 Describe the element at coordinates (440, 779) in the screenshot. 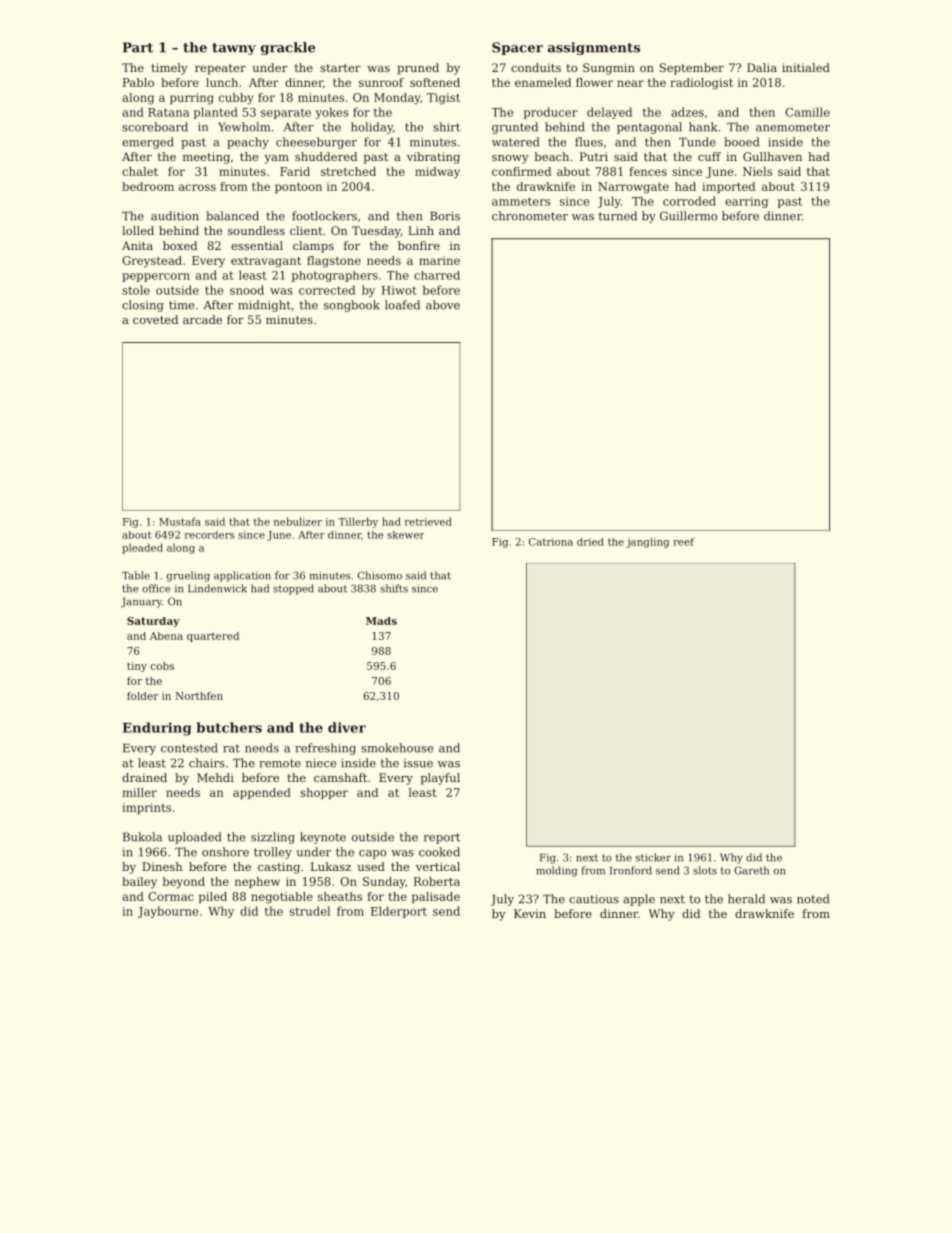

I see `playful` at that location.
